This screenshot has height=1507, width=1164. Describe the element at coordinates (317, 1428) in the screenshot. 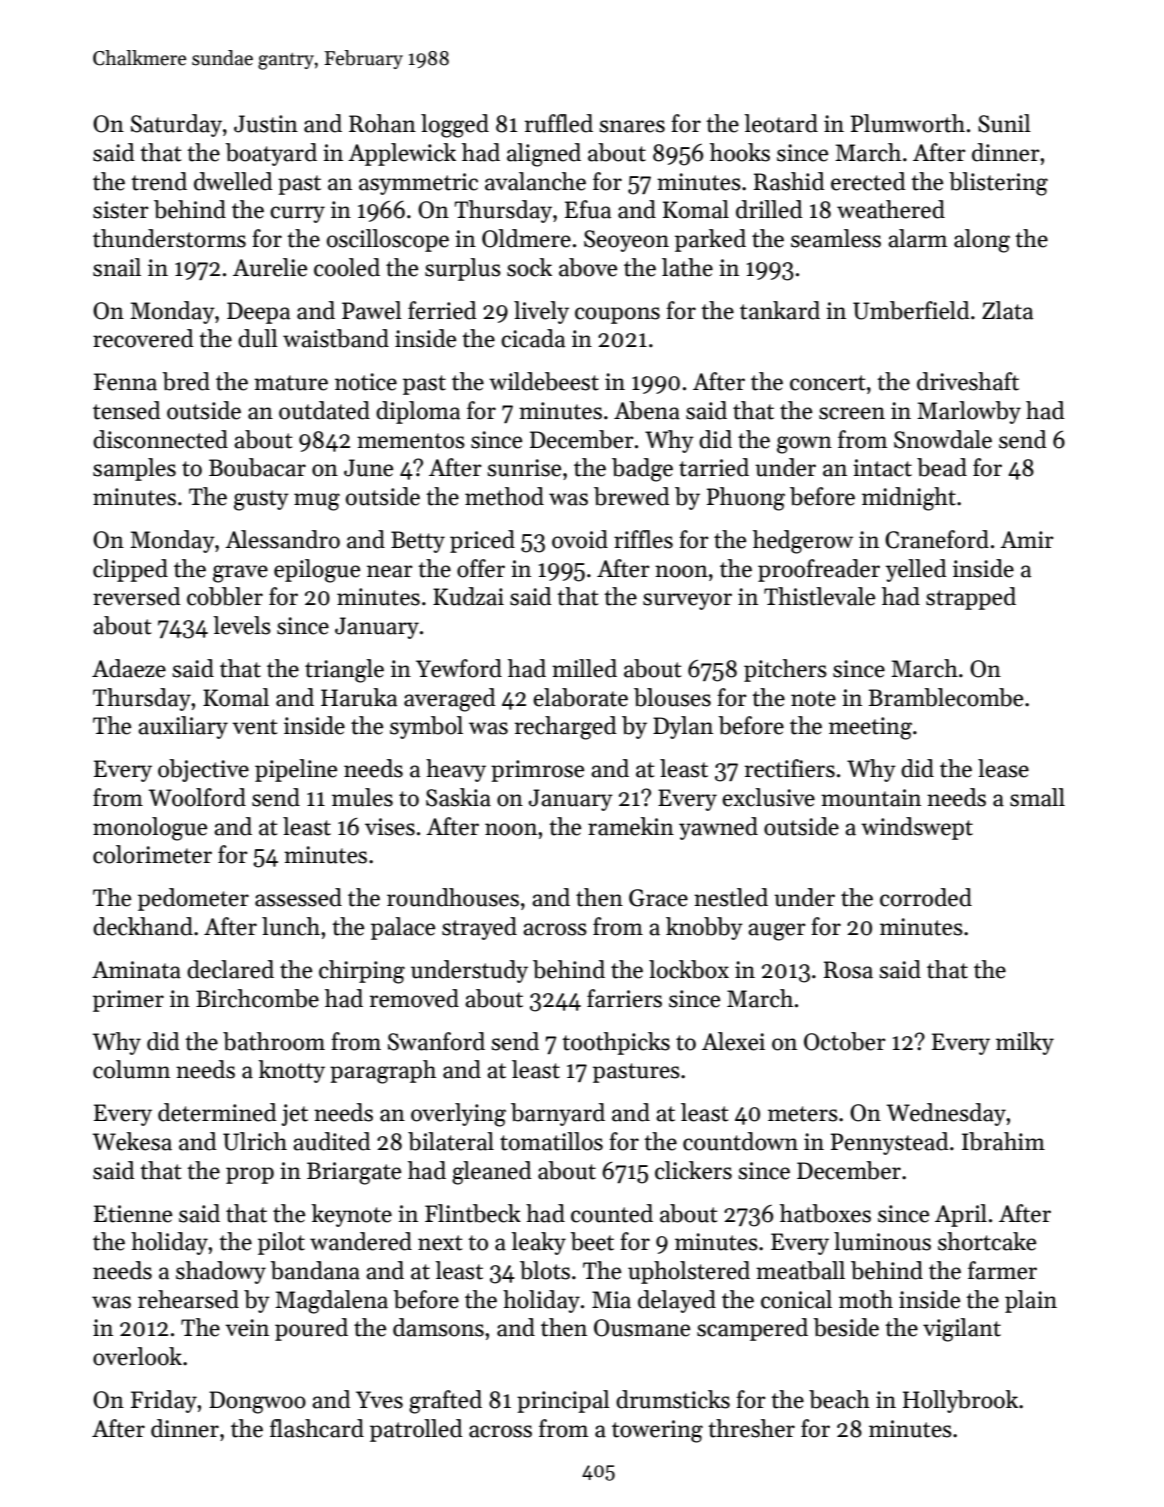

I see `flashcard` at that location.
